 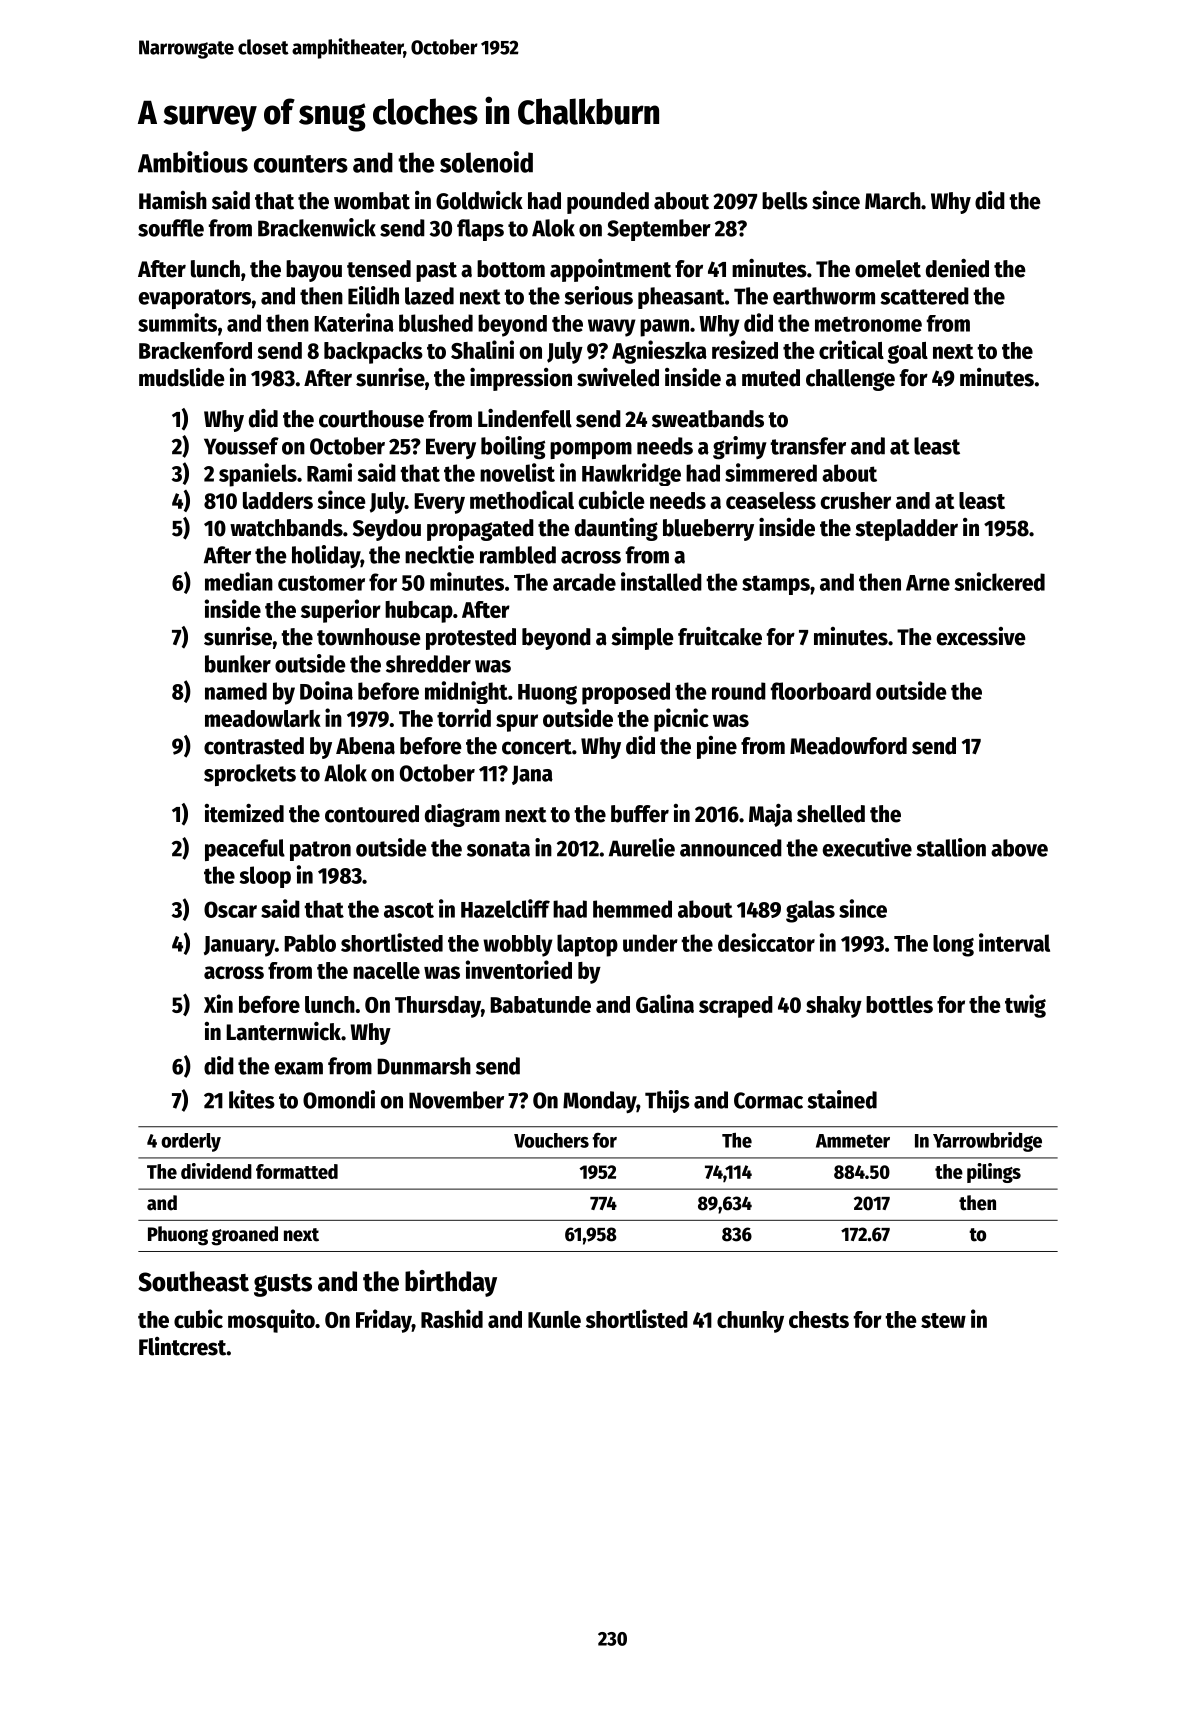 I want to click on resized, so click(x=745, y=349).
